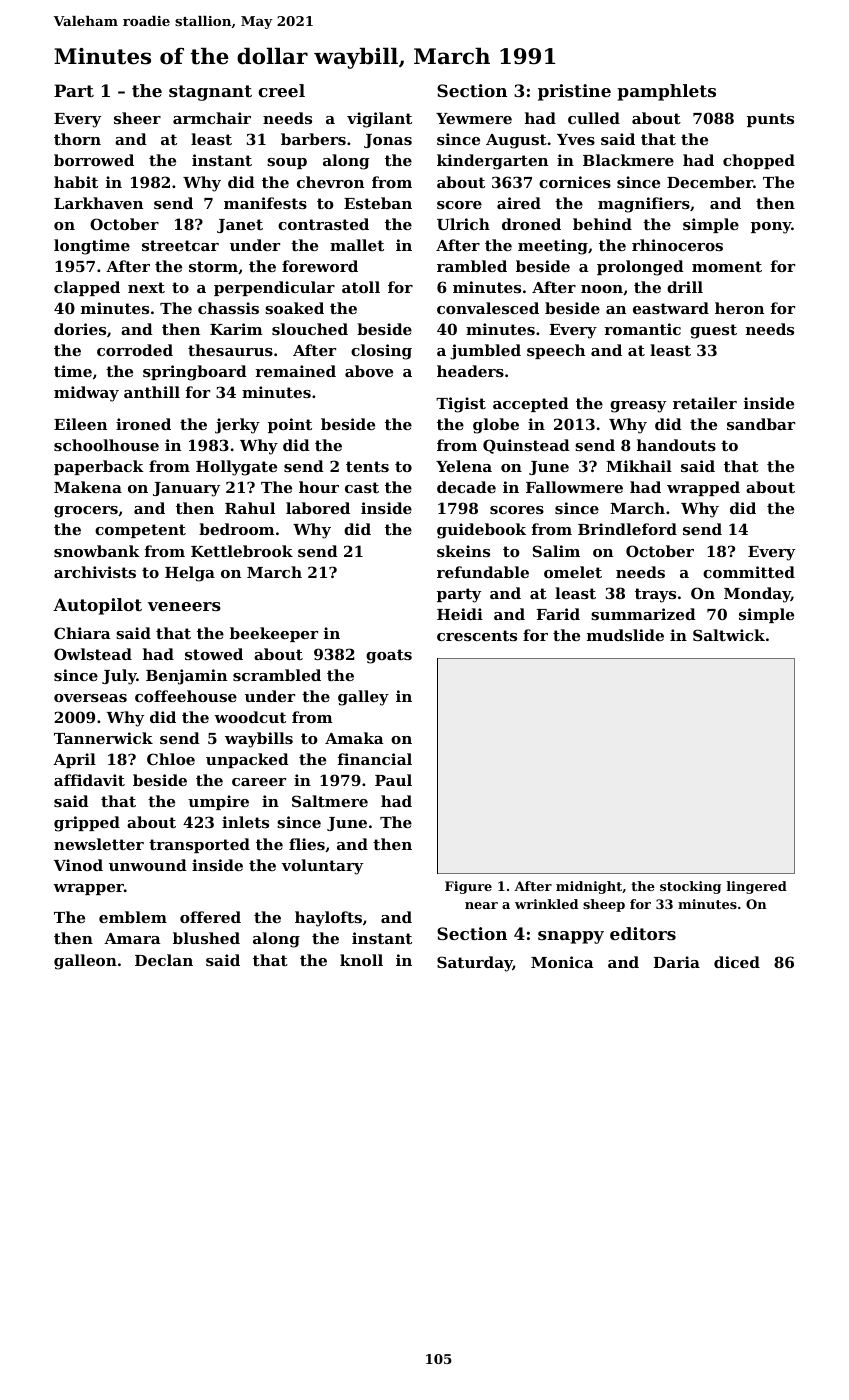  I want to click on Saturday, so click(475, 964).
